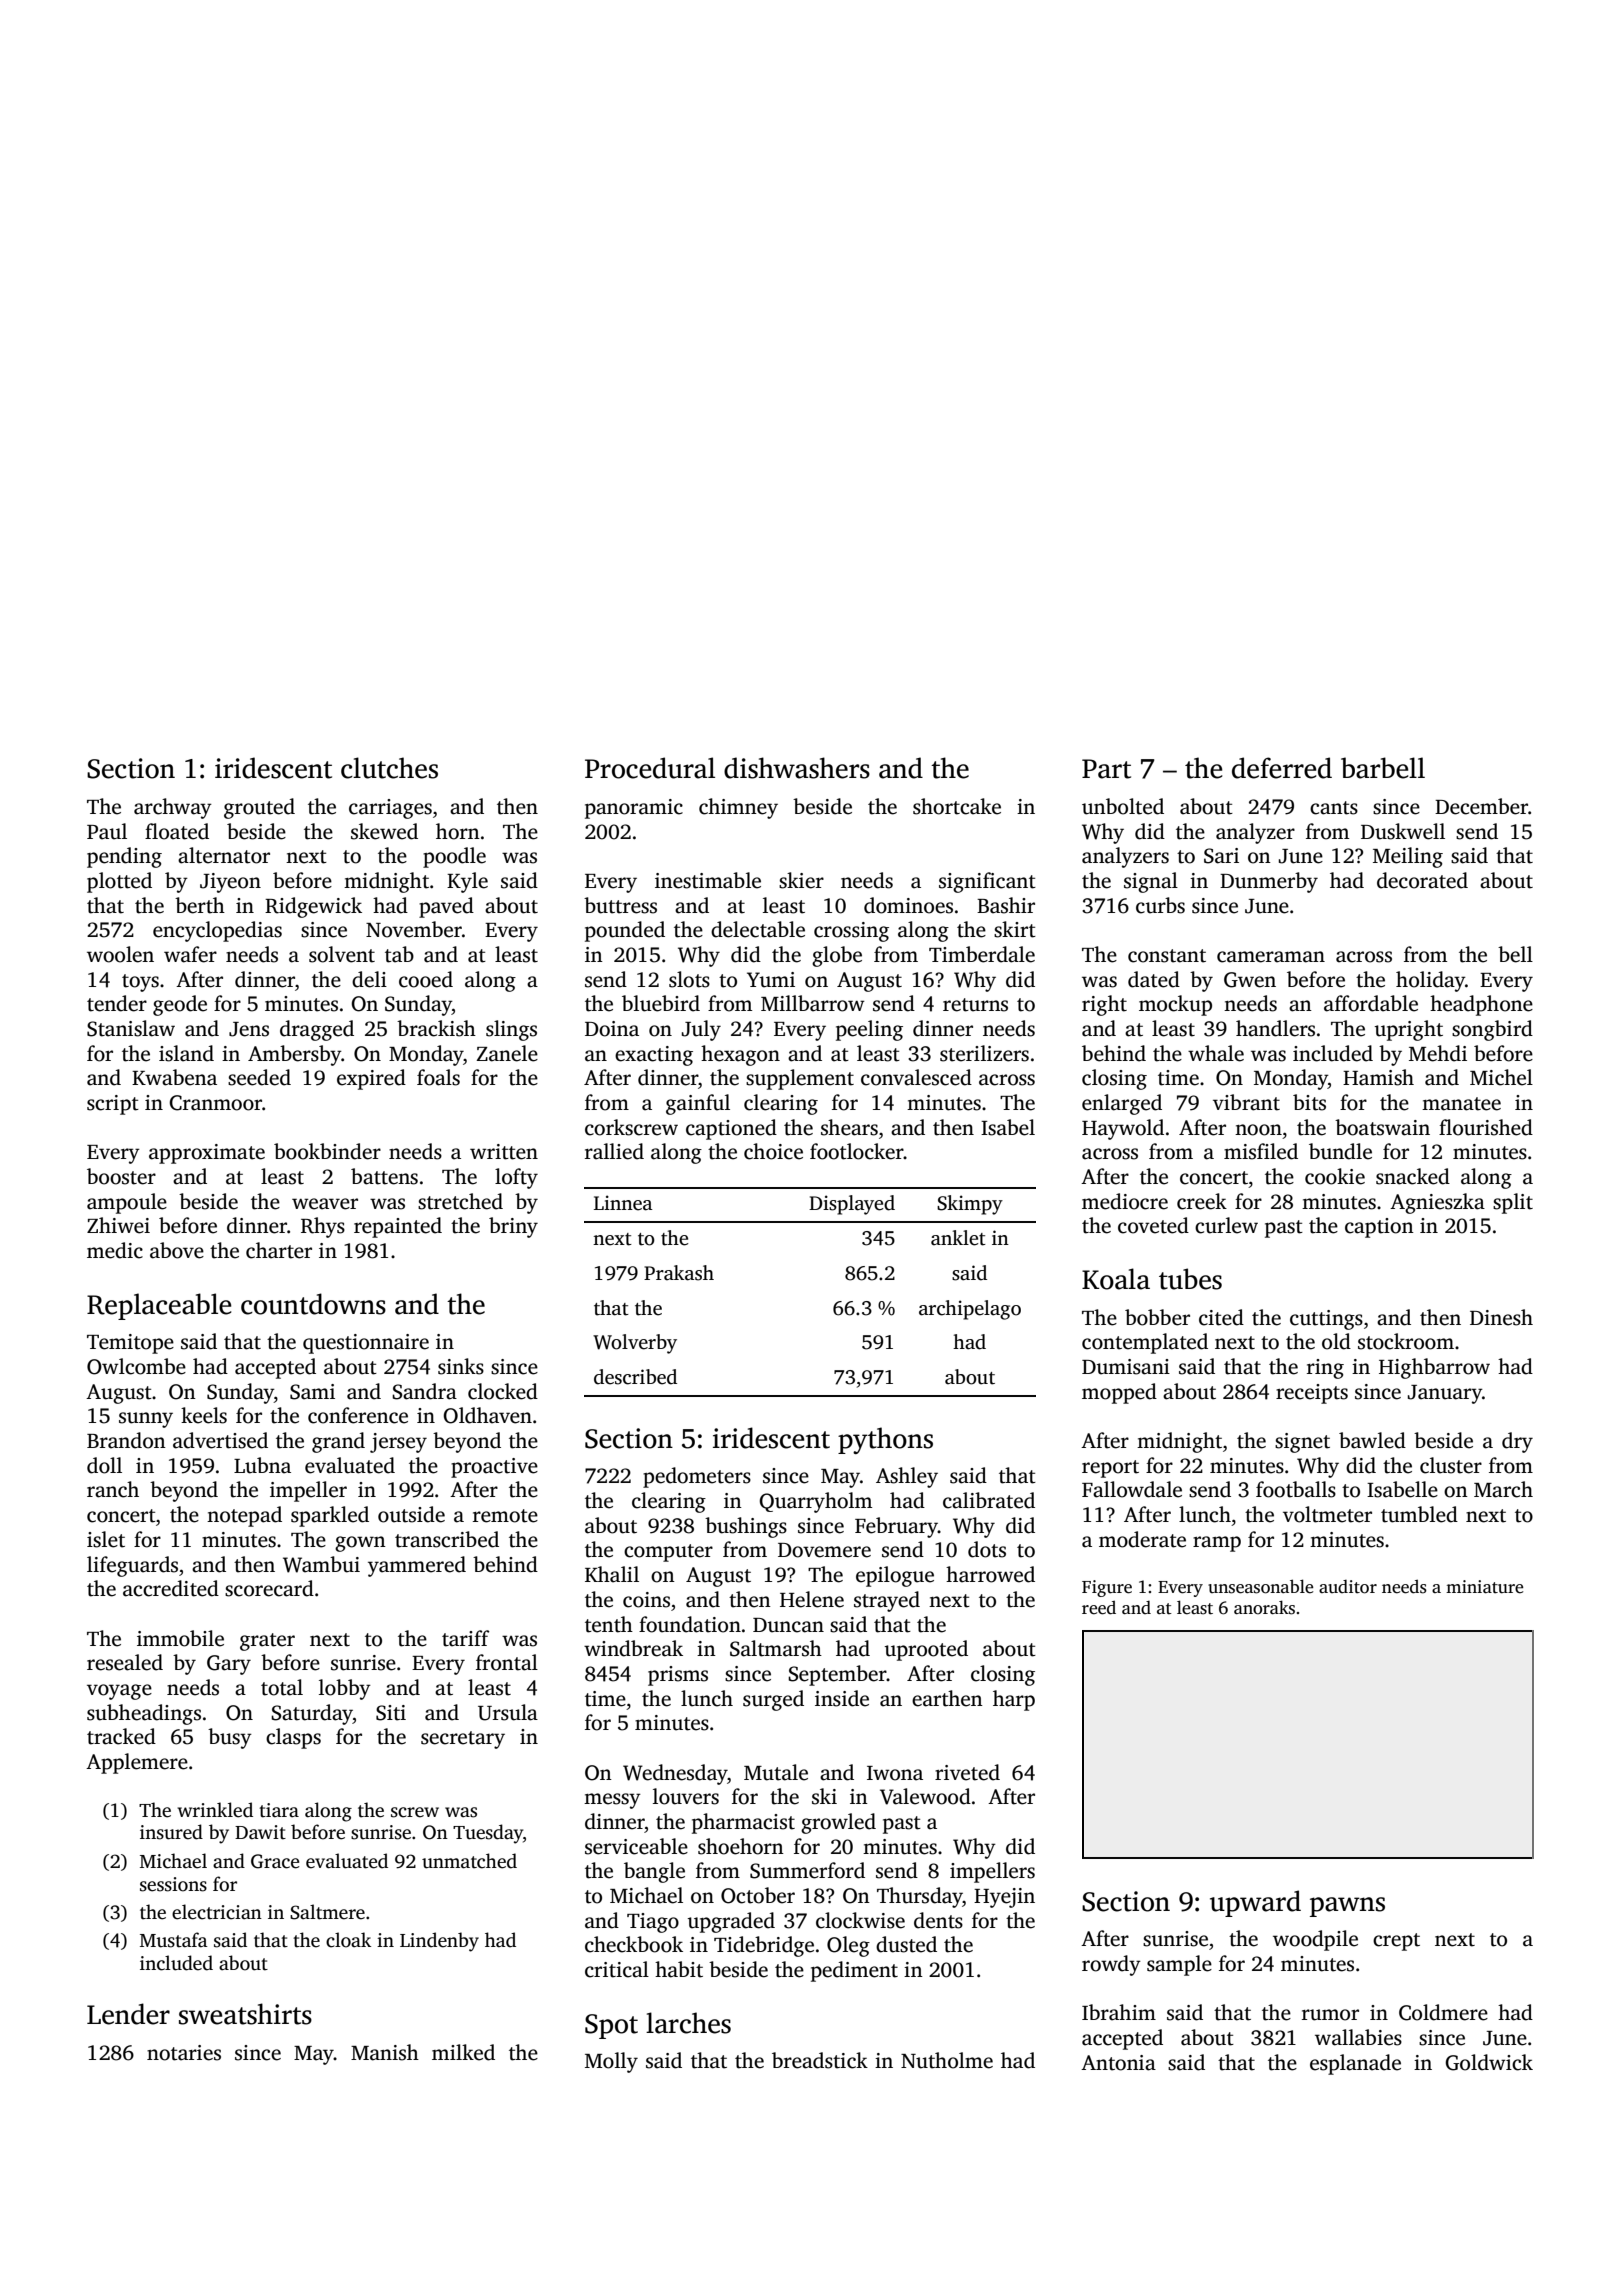 The height and width of the screenshot is (2292, 1620). What do you see at coordinates (1347, 1907) in the screenshot?
I see `pawns` at bounding box center [1347, 1907].
